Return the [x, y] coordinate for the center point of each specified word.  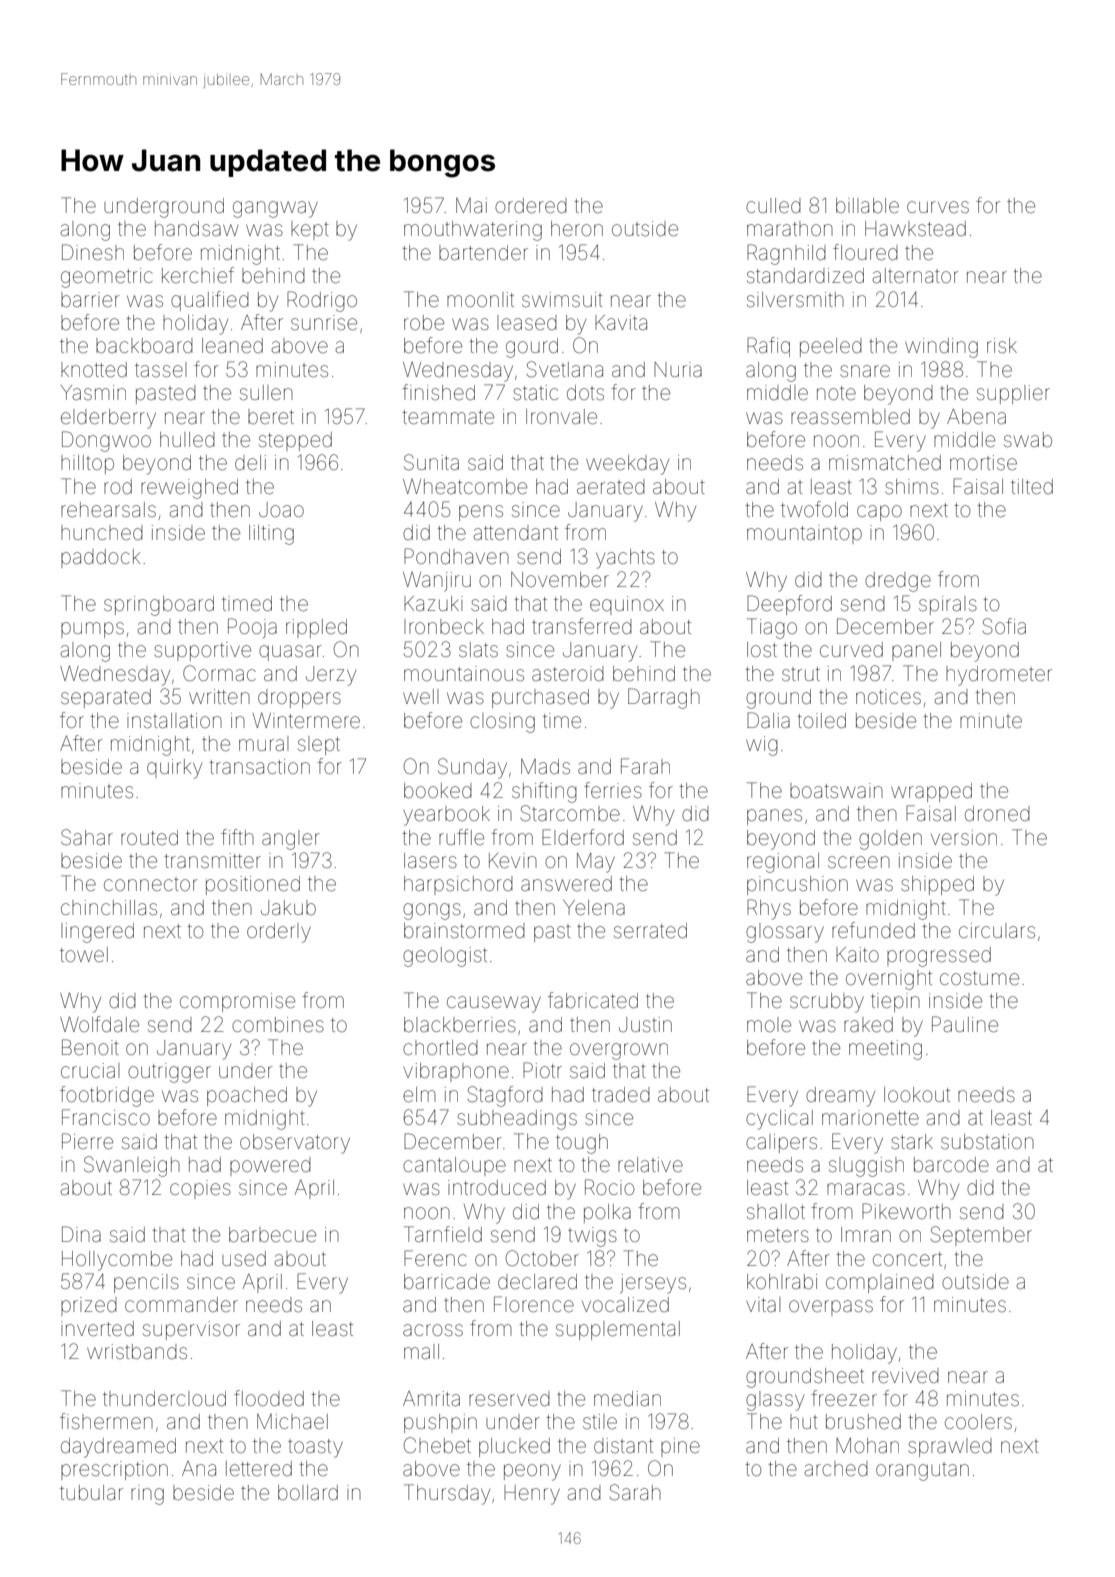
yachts [625, 559]
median [627, 1398]
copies [200, 1189]
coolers [978, 1421]
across [433, 1330]
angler [291, 840]
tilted [1032, 487]
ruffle [461, 837]
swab [1028, 439]
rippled [316, 628]
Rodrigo [322, 301]
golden [890, 840]
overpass [831, 1308]
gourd [532, 348]
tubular [91, 1492]
